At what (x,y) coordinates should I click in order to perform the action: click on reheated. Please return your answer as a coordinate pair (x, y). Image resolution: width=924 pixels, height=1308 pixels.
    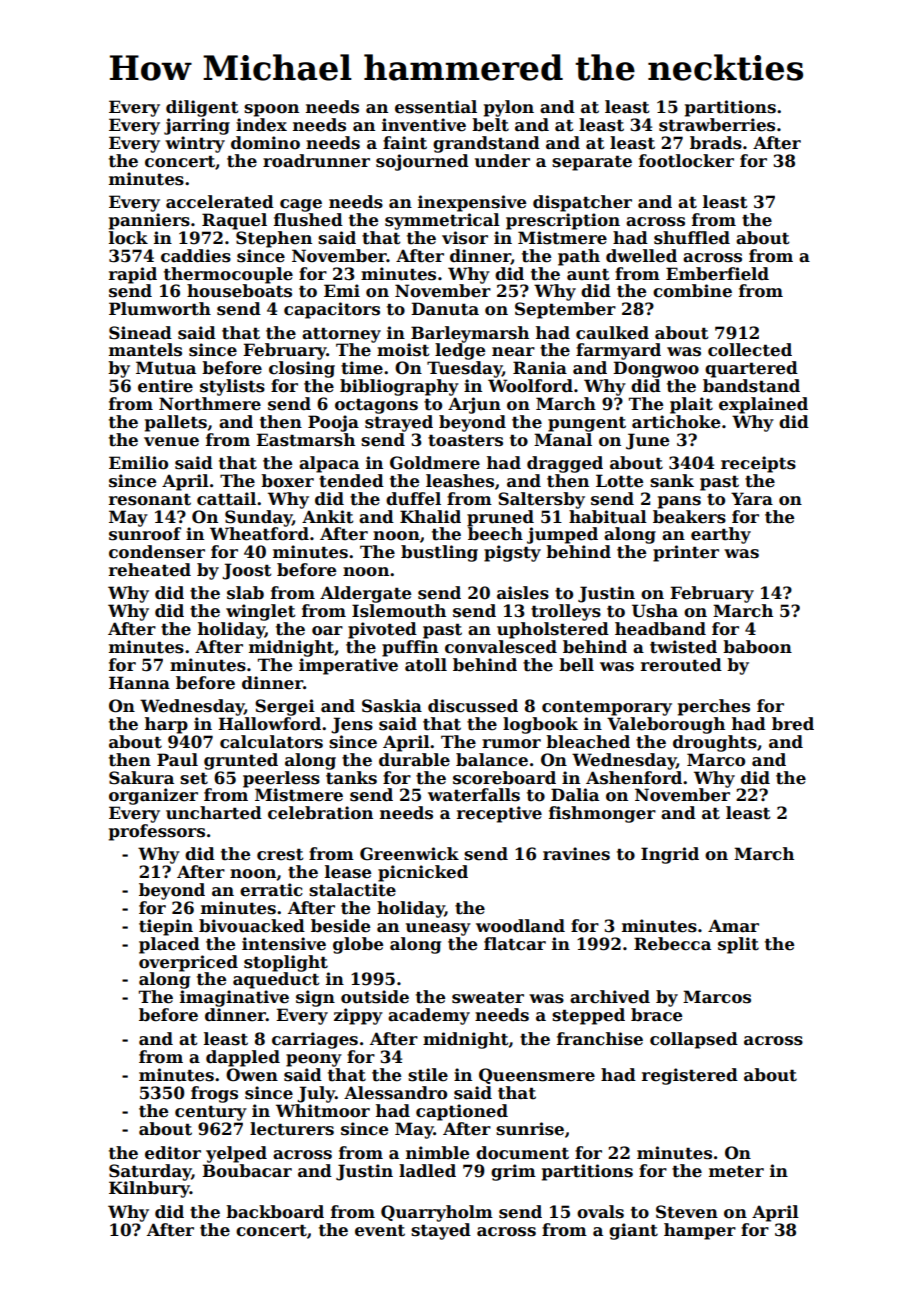
    Looking at the image, I should click on (150, 570).
